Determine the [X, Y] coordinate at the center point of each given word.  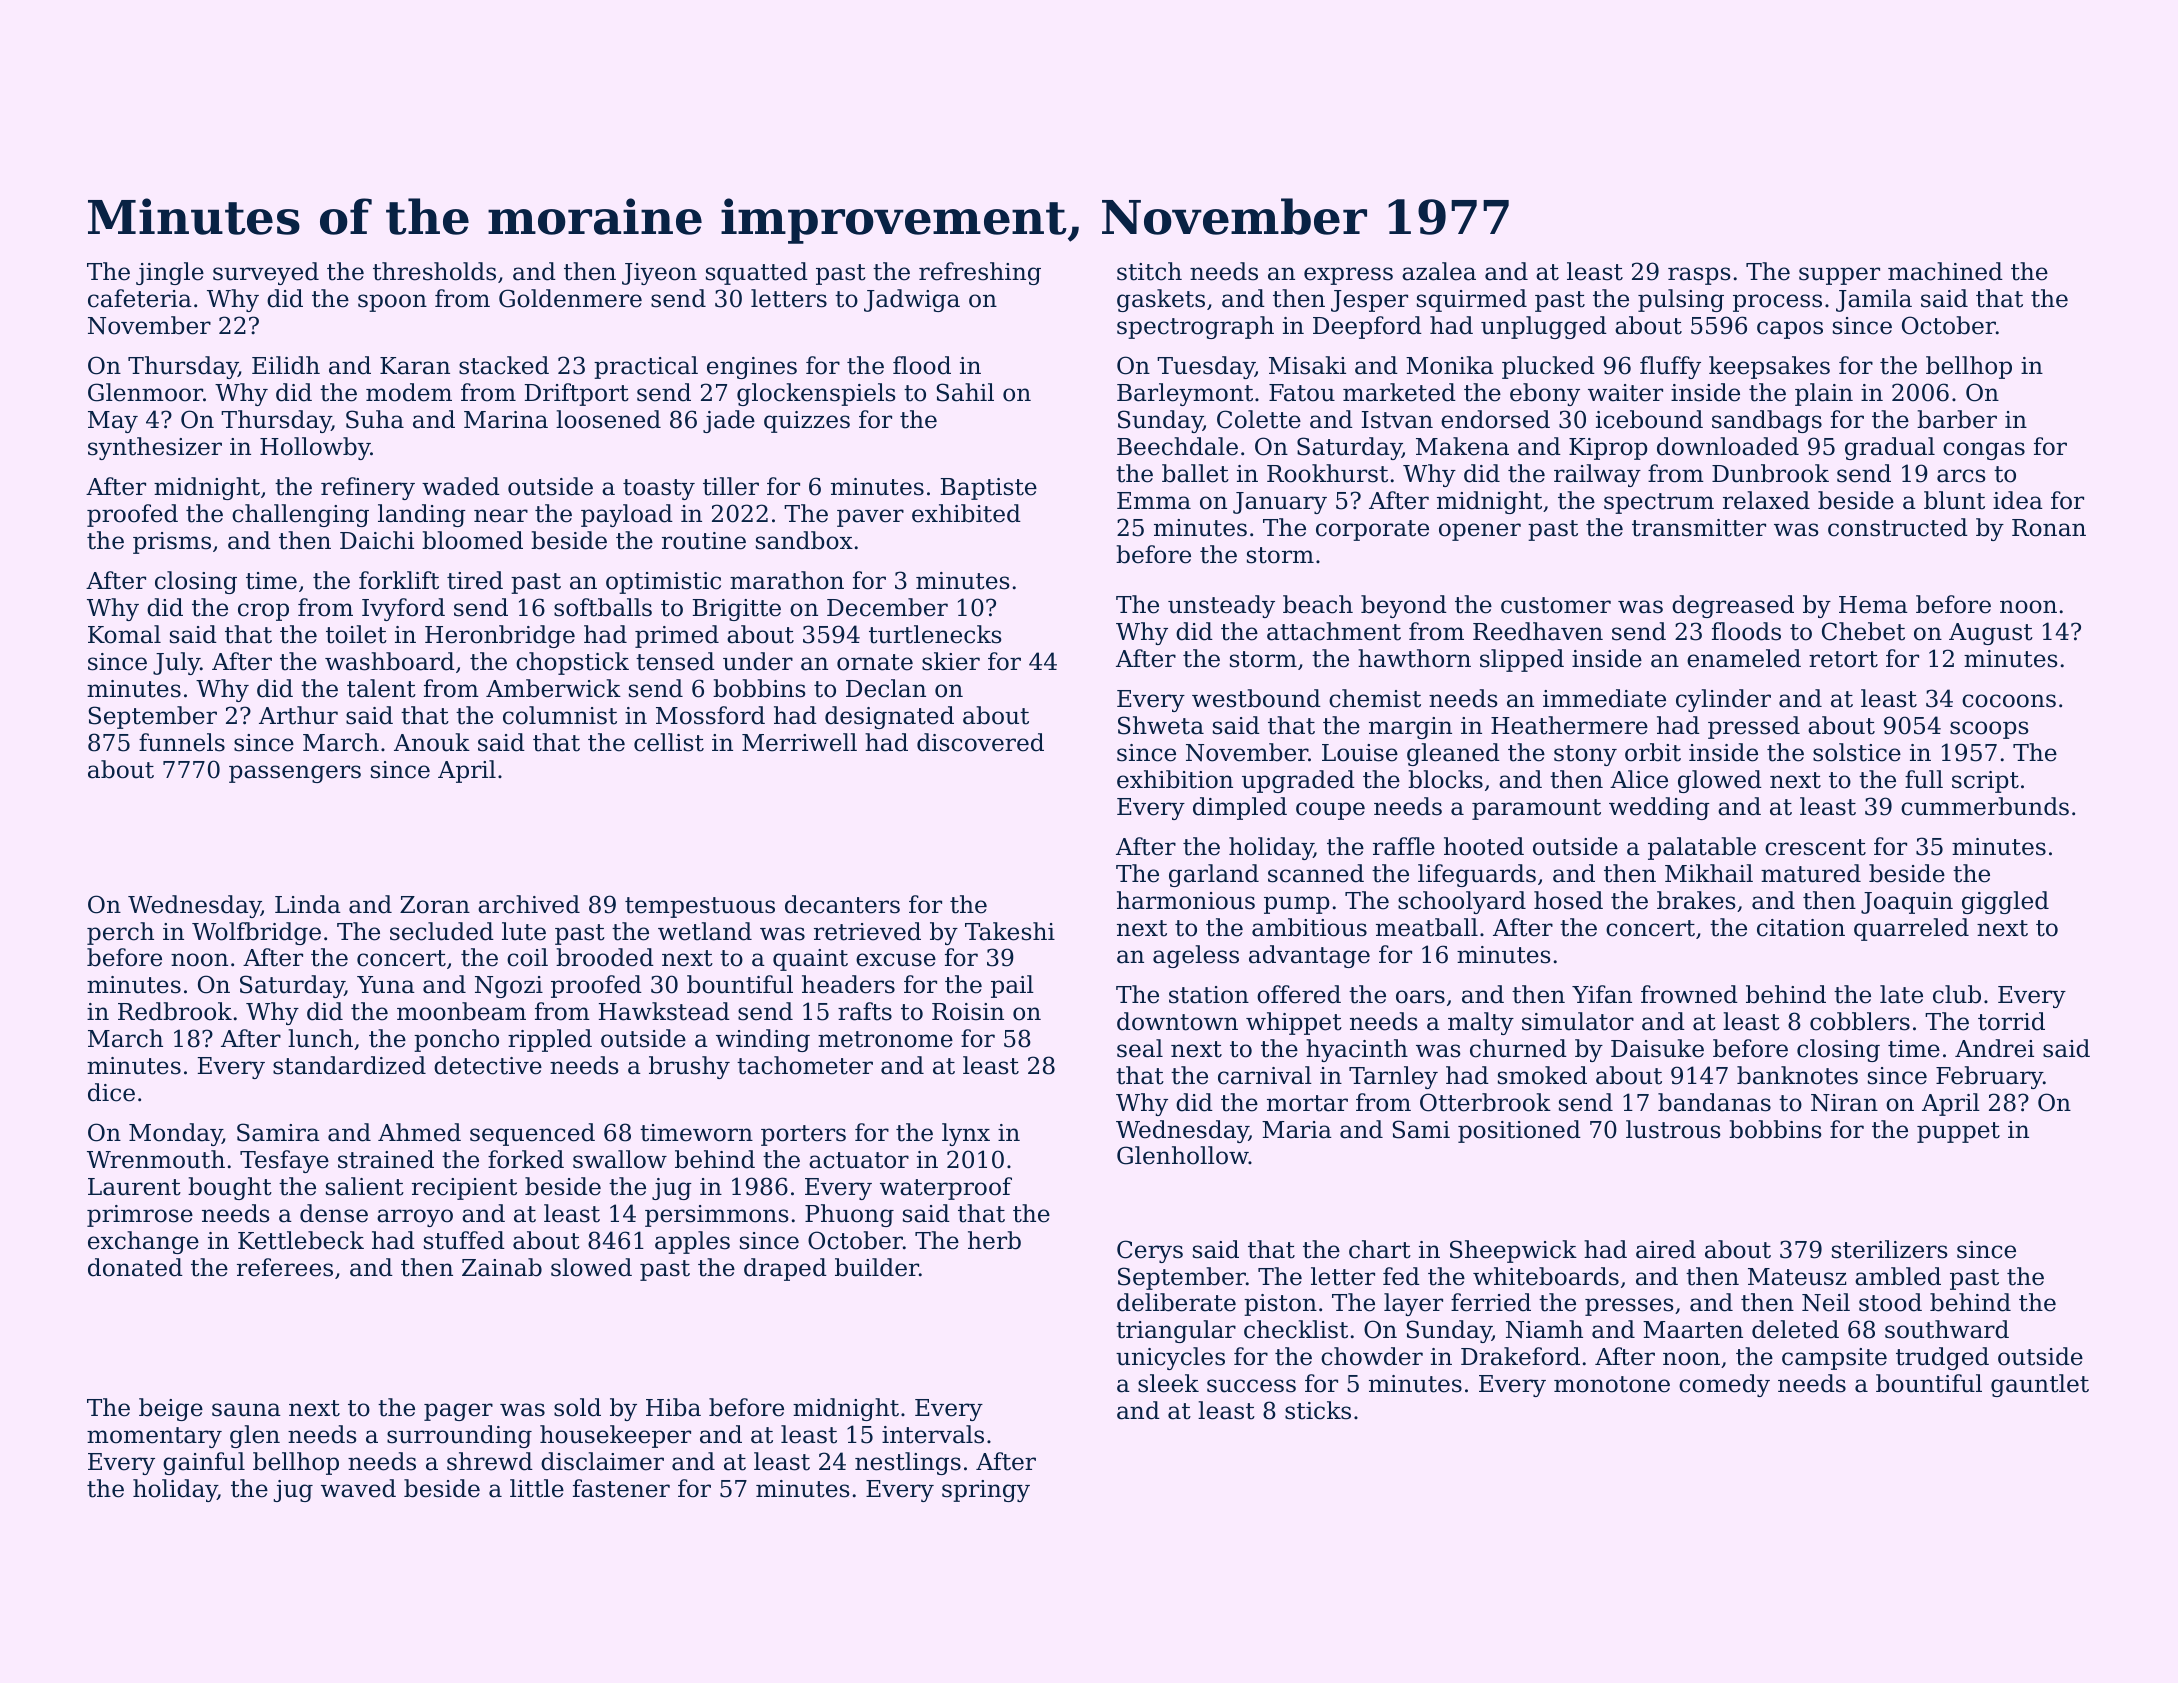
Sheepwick [1513, 1251]
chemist [1375, 698]
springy [986, 1491]
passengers [295, 774]
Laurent [134, 1187]
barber [1957, 419]
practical [646, 367]
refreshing [980, 273]
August [1991, 634]
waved [358, 1488]
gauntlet [2040, 1385]
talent [381, 688]
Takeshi [1010, 931]
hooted [1484, 846]
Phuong [849, 1215]
